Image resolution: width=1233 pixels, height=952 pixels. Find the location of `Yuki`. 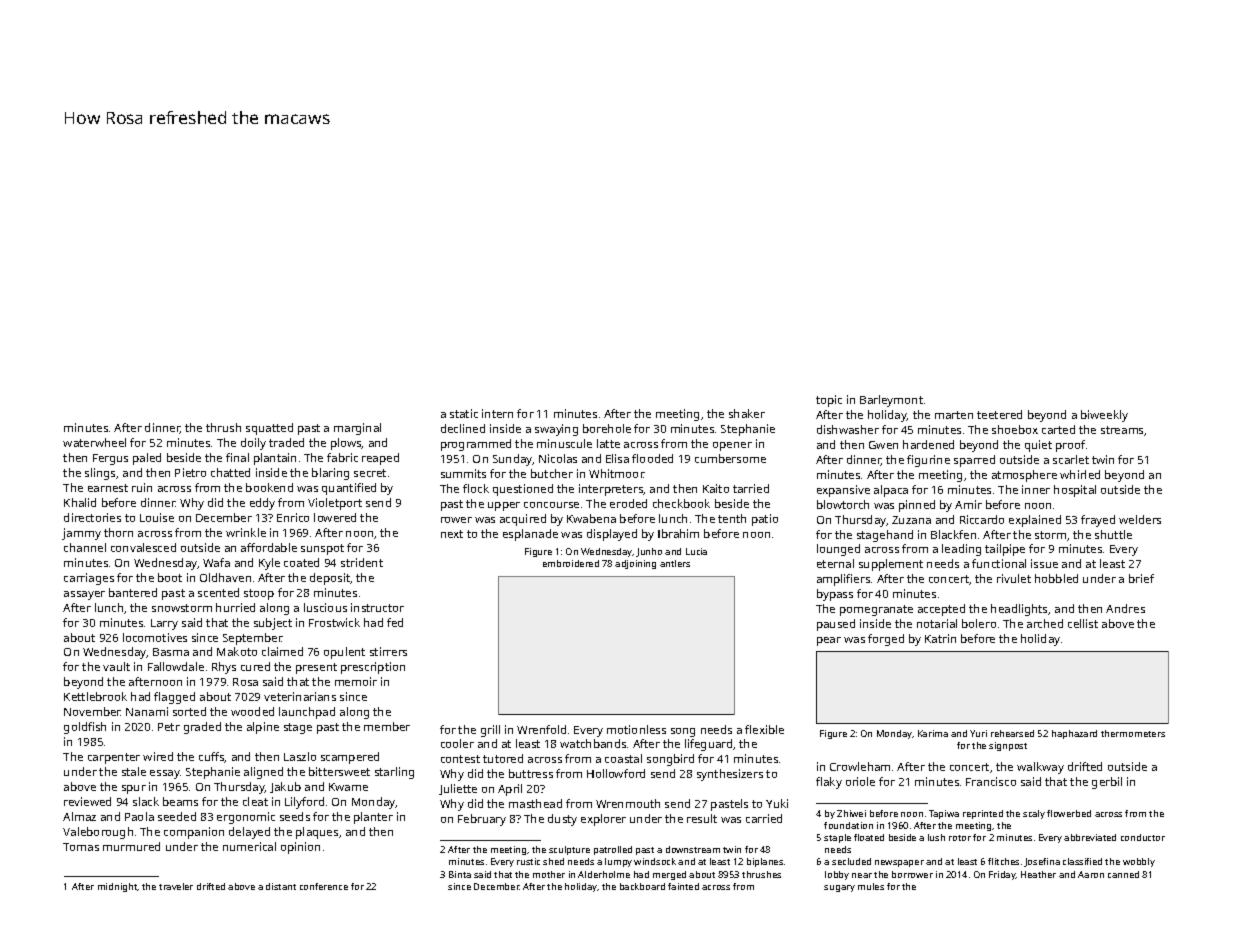

Yuki is located at coordinates (777, 803).
